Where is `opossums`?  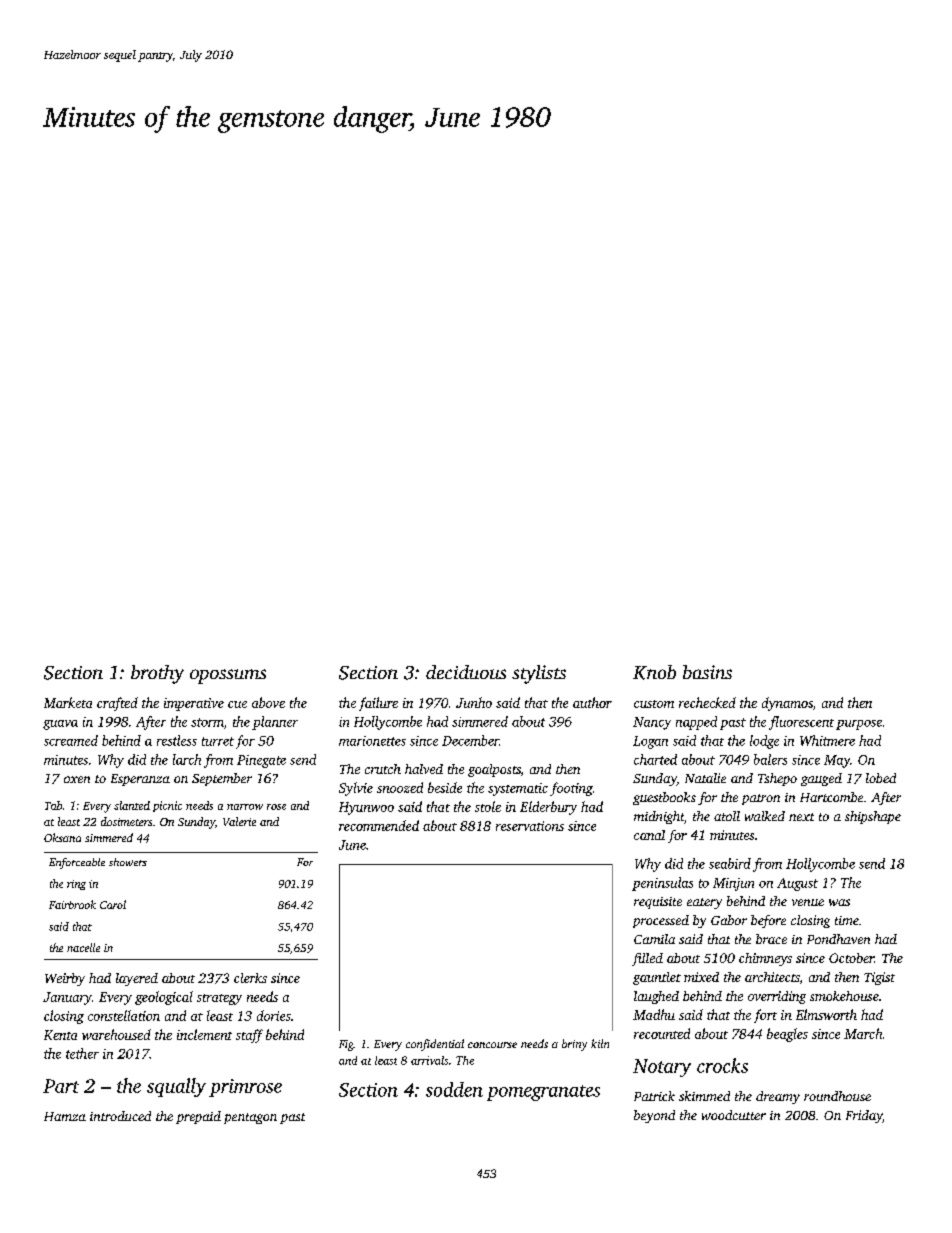 opossums is located at coordinates (228, 676).
